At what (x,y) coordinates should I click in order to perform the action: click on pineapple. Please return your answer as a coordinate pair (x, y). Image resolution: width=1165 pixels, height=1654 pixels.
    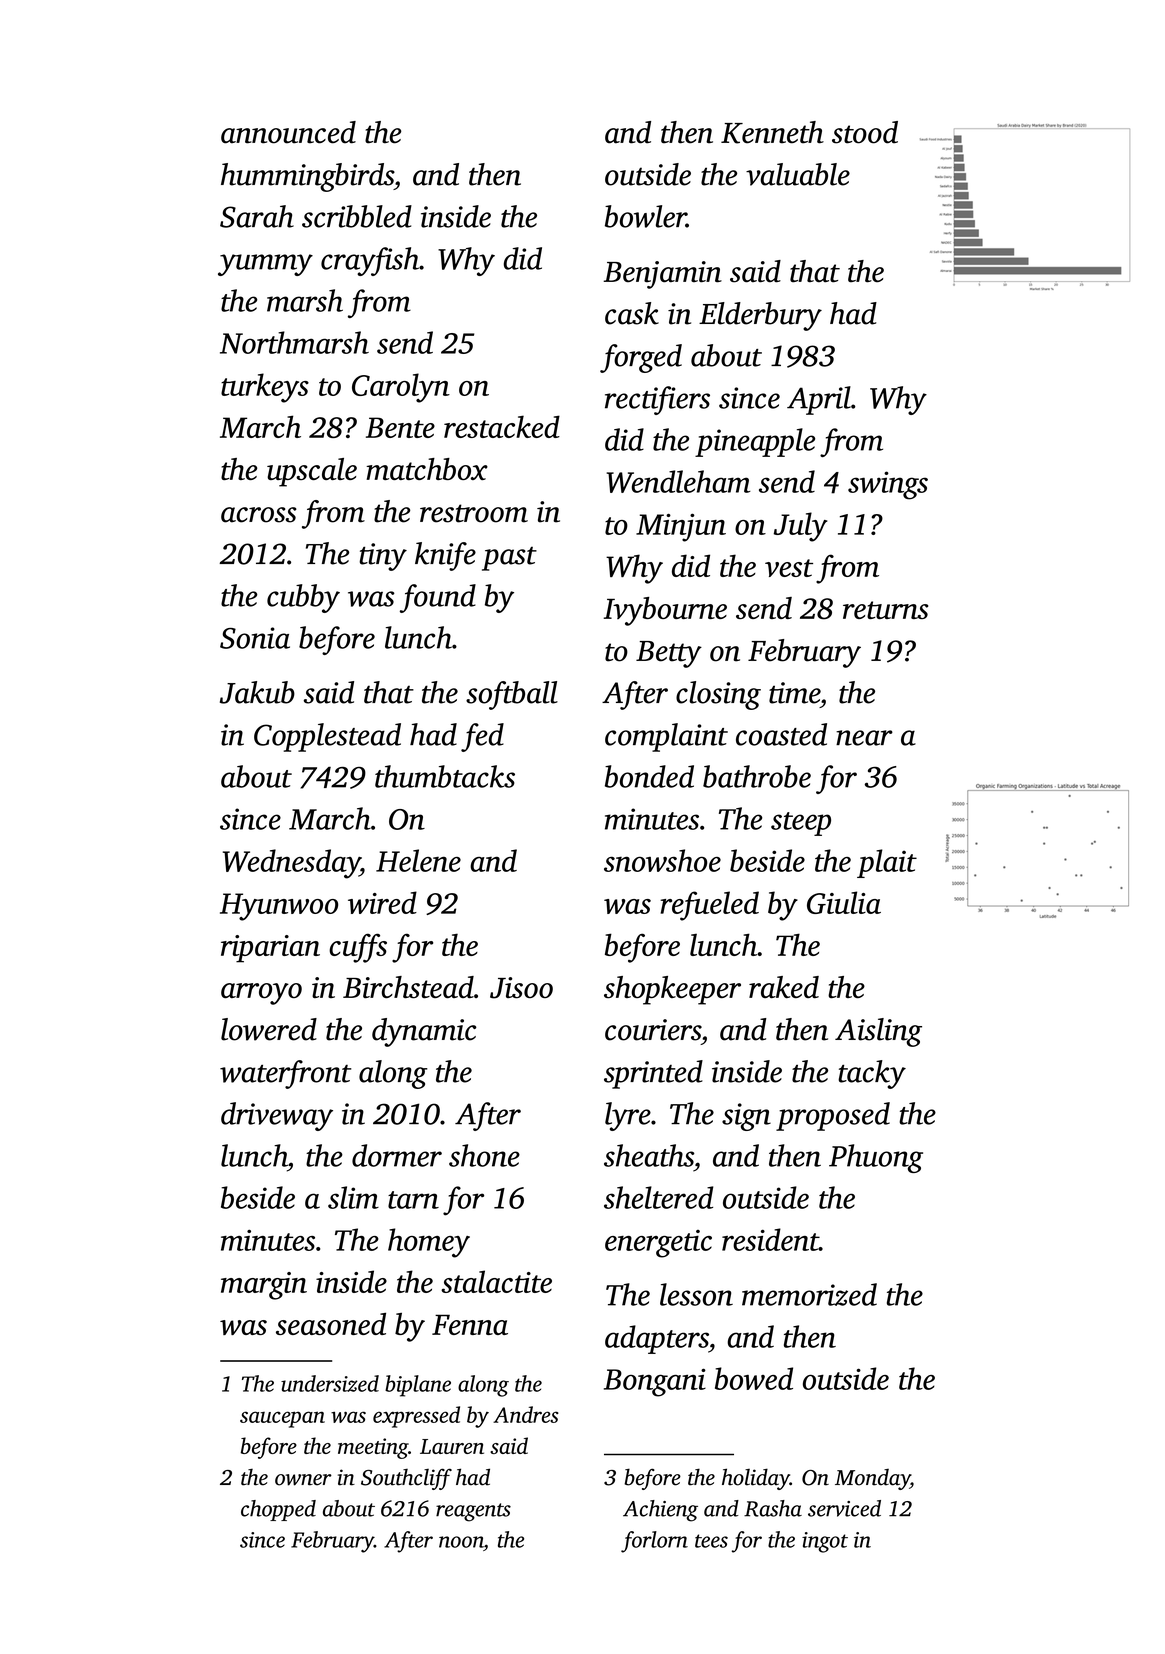
    Looking at the image, I should click on (755, 442).
